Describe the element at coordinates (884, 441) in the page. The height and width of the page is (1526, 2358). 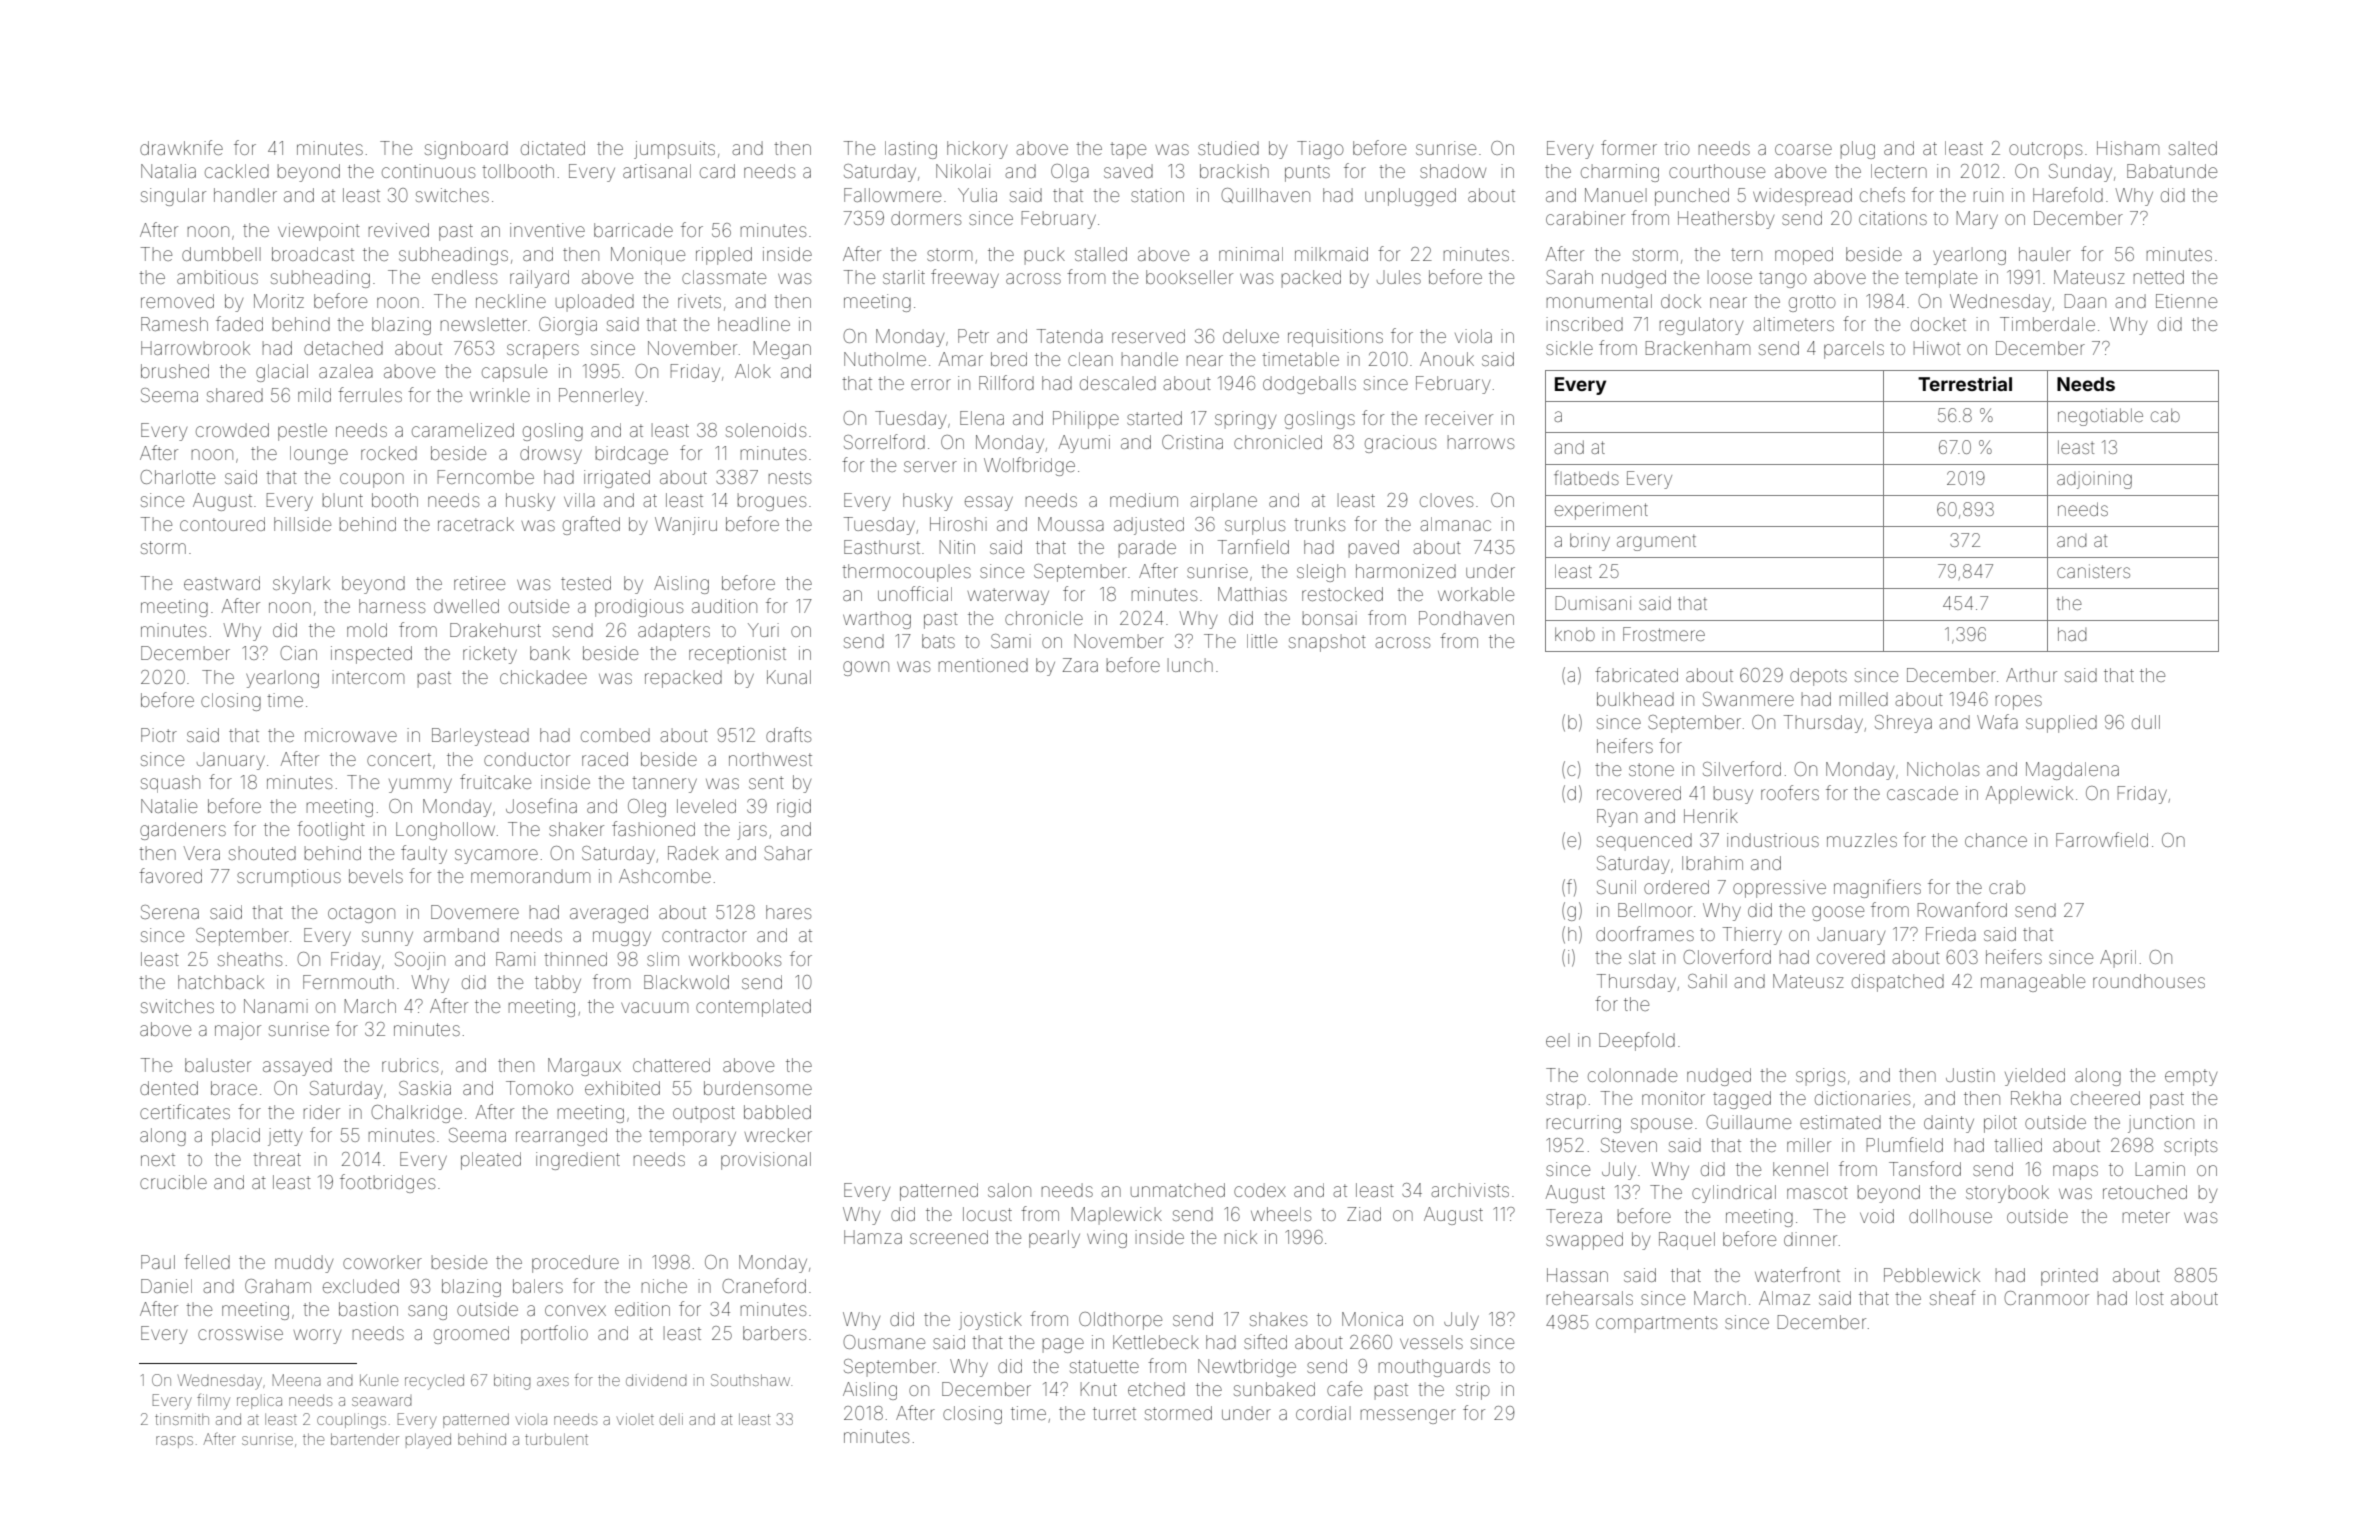
I see `Sorrelford` at that location.
